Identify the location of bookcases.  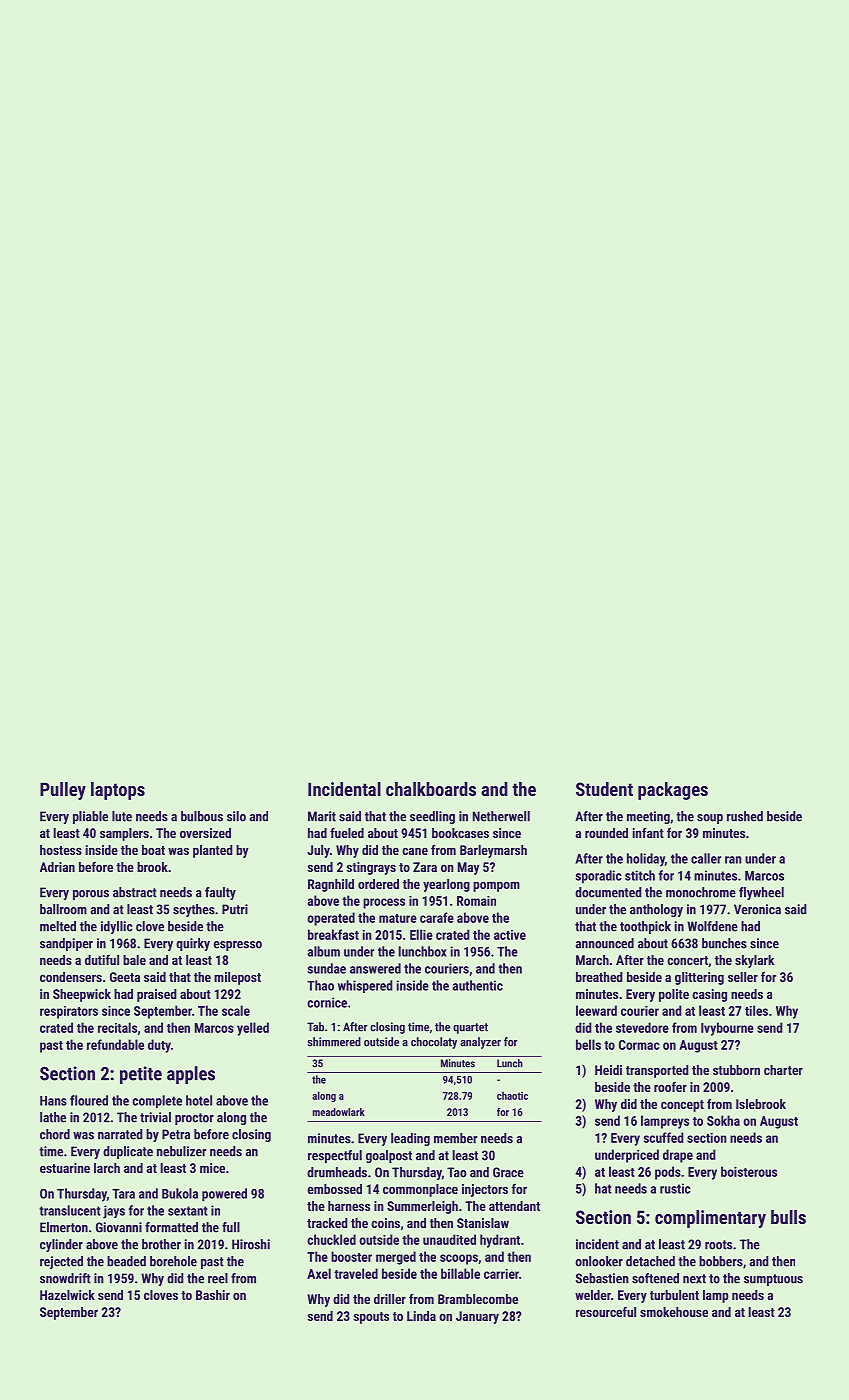
(460, 833).
